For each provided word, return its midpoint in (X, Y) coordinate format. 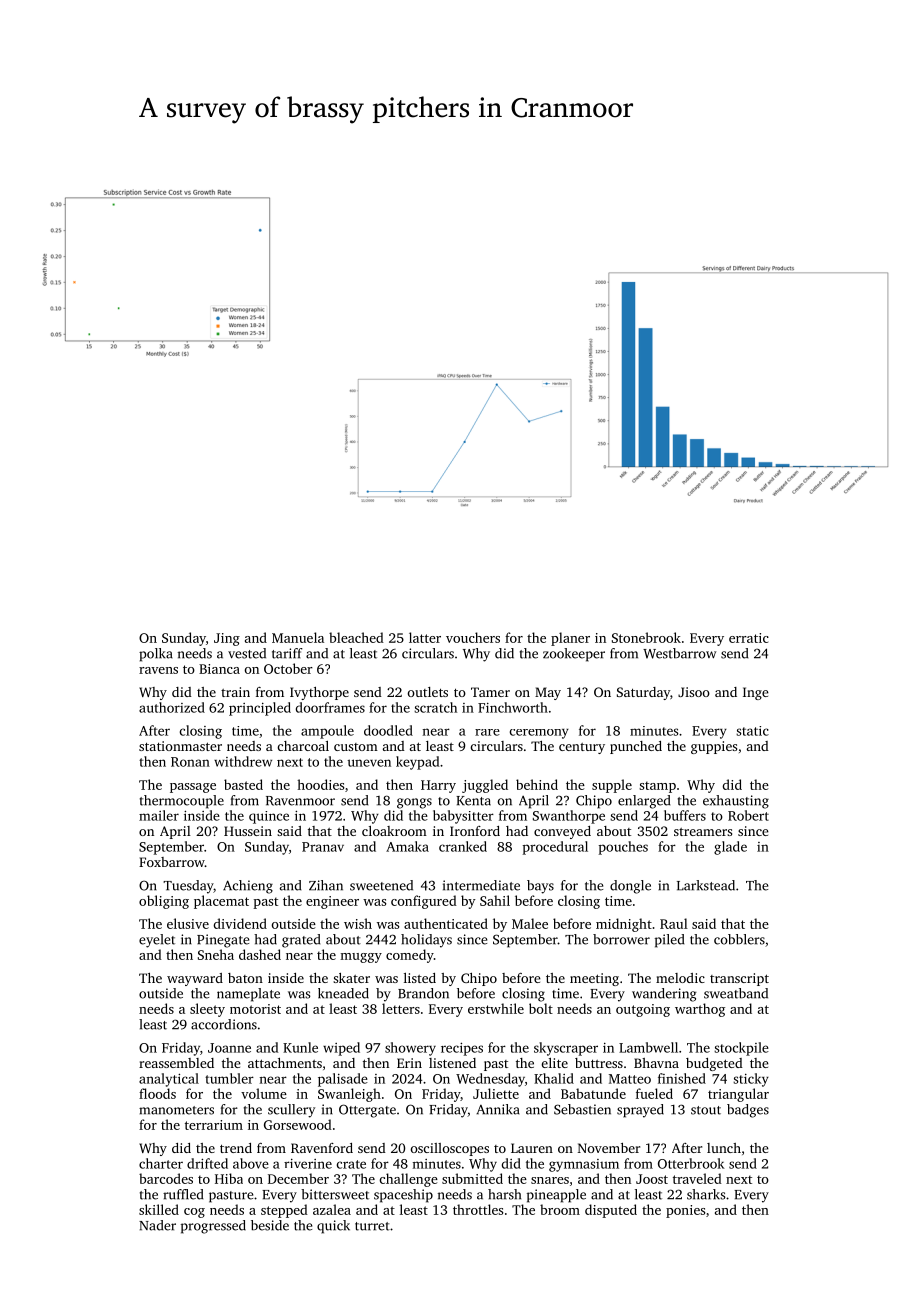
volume (264, 1093)
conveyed (562, 832)
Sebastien (582, 1109)
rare (487, 732)
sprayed (640, 1111)
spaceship (403, 1196)
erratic (749, 638)
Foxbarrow (172, 862)
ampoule (327, 732)
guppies (714, 747)
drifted (207, 1163)
